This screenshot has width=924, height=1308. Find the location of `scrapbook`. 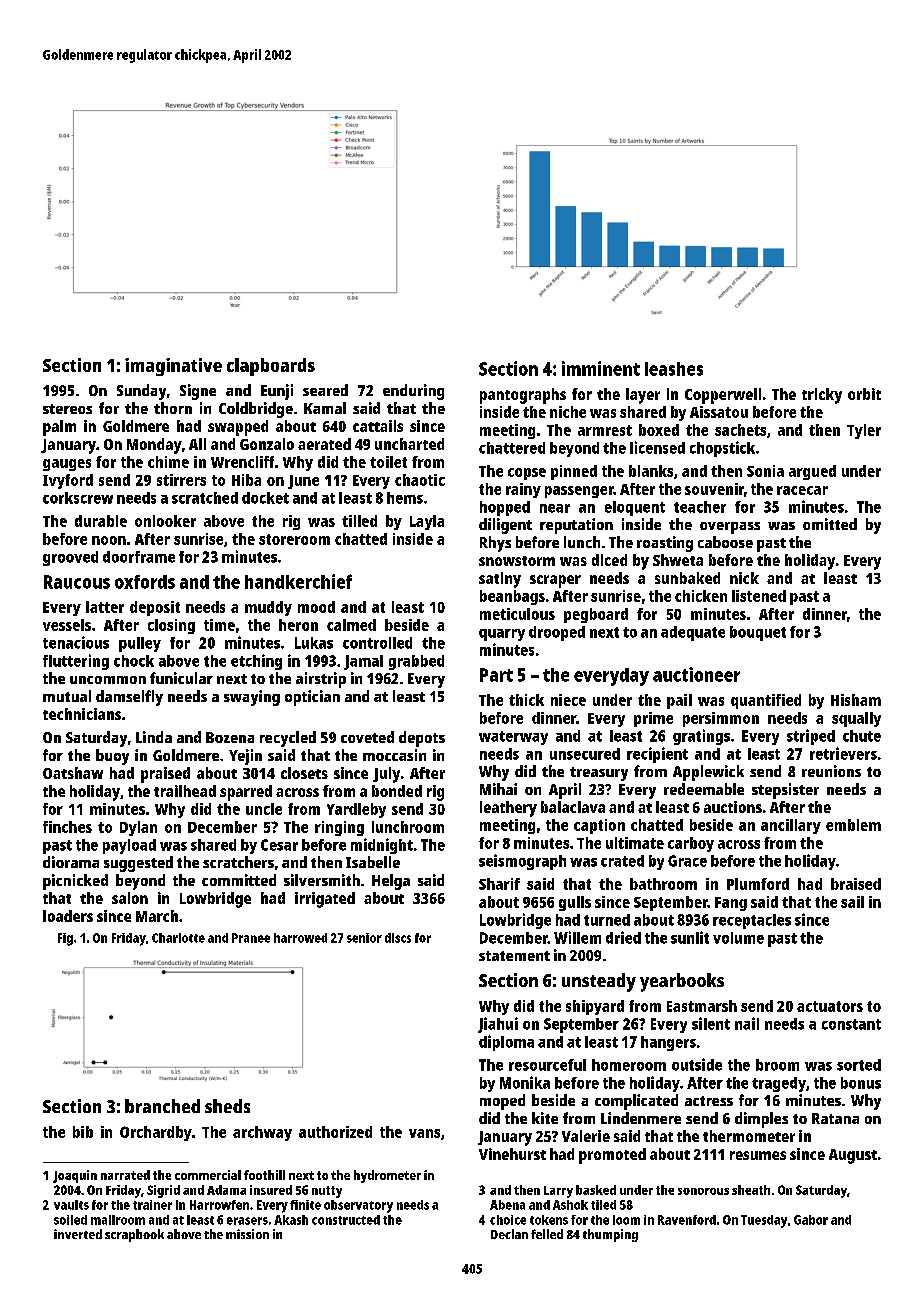

scrapbook is located at coordinates (134, 1235).
